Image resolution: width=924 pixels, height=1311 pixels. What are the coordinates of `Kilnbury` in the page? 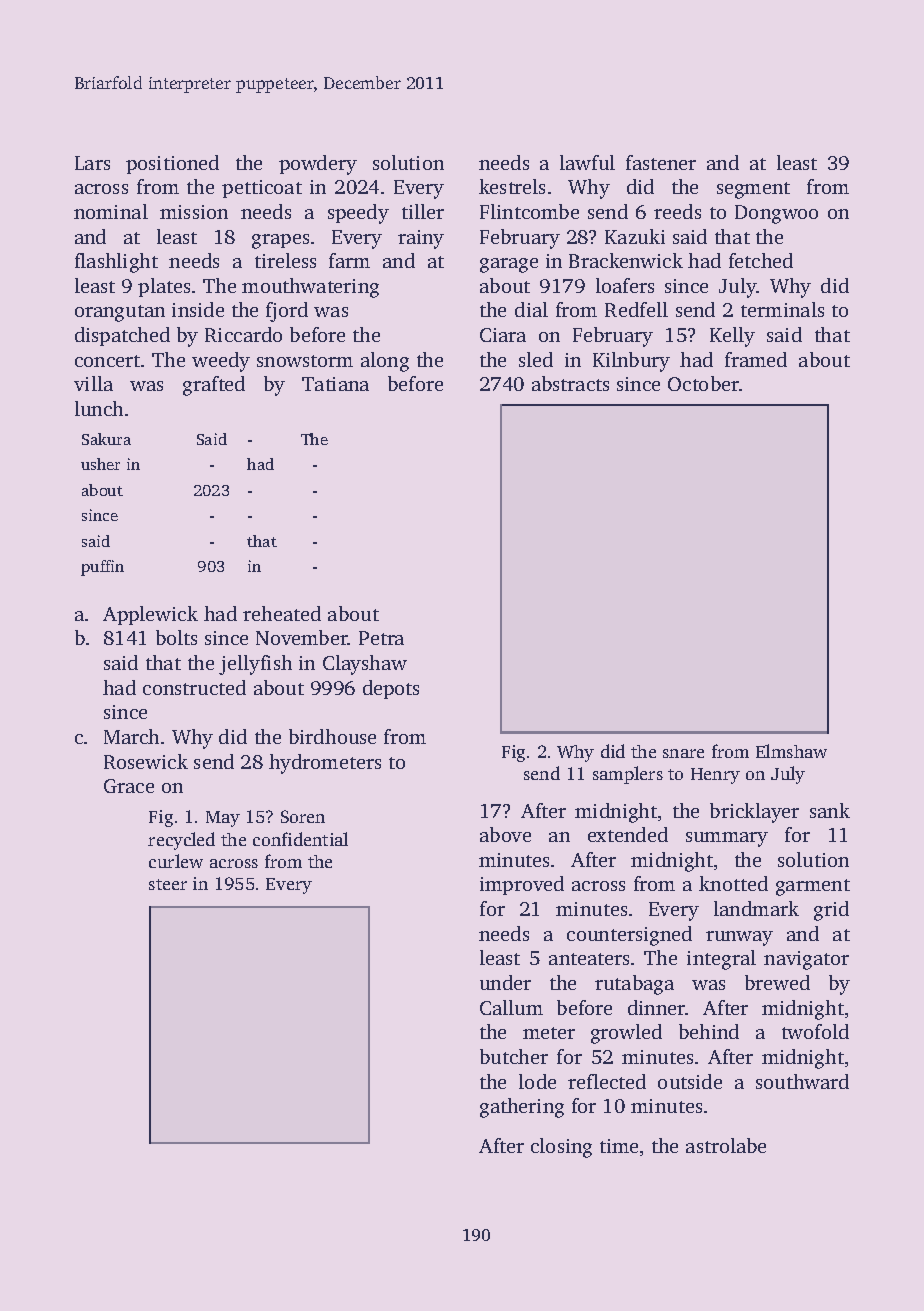 It's located at (631, 362).
